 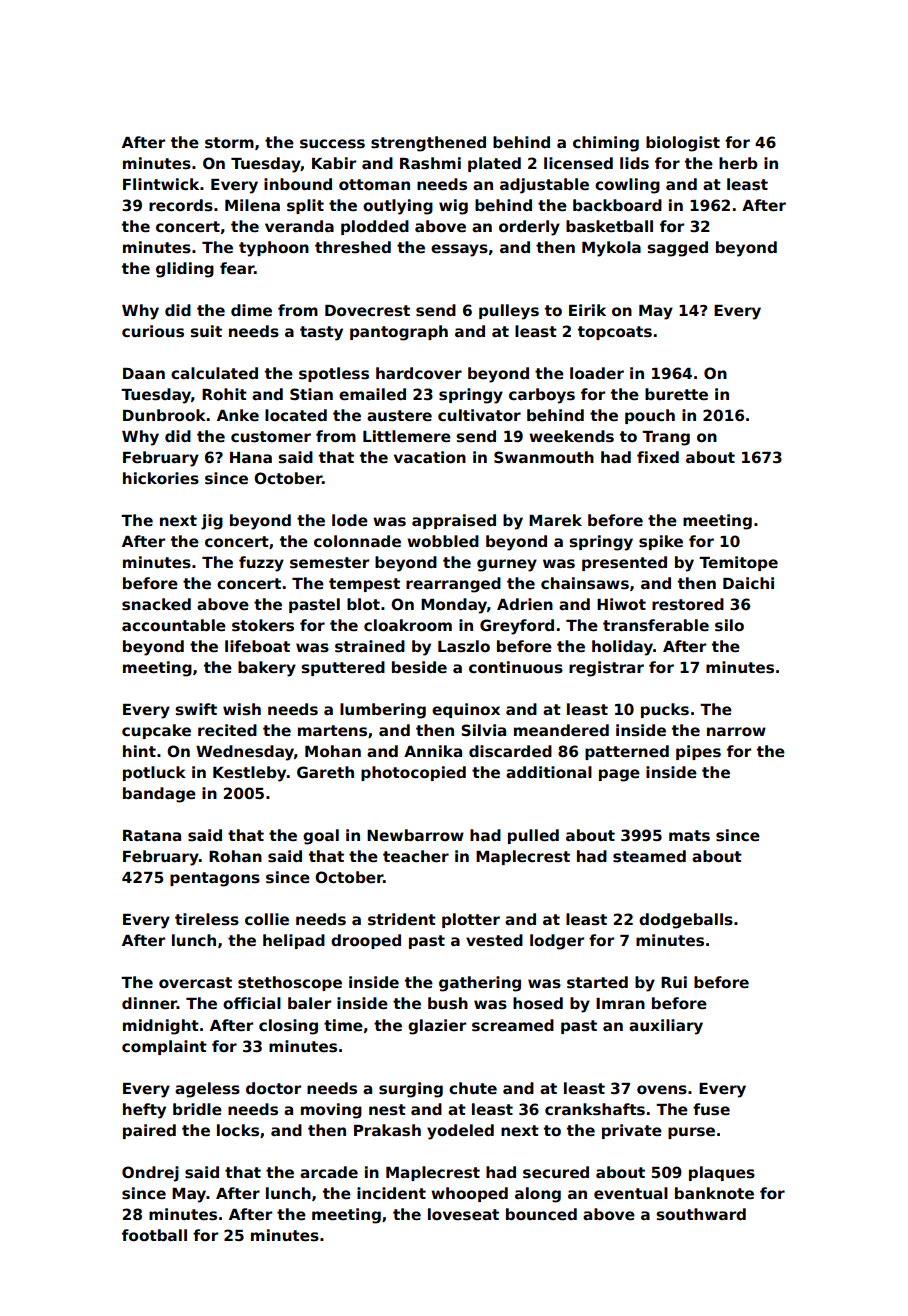 I want to click on fear, so click(x=237, y=268).
